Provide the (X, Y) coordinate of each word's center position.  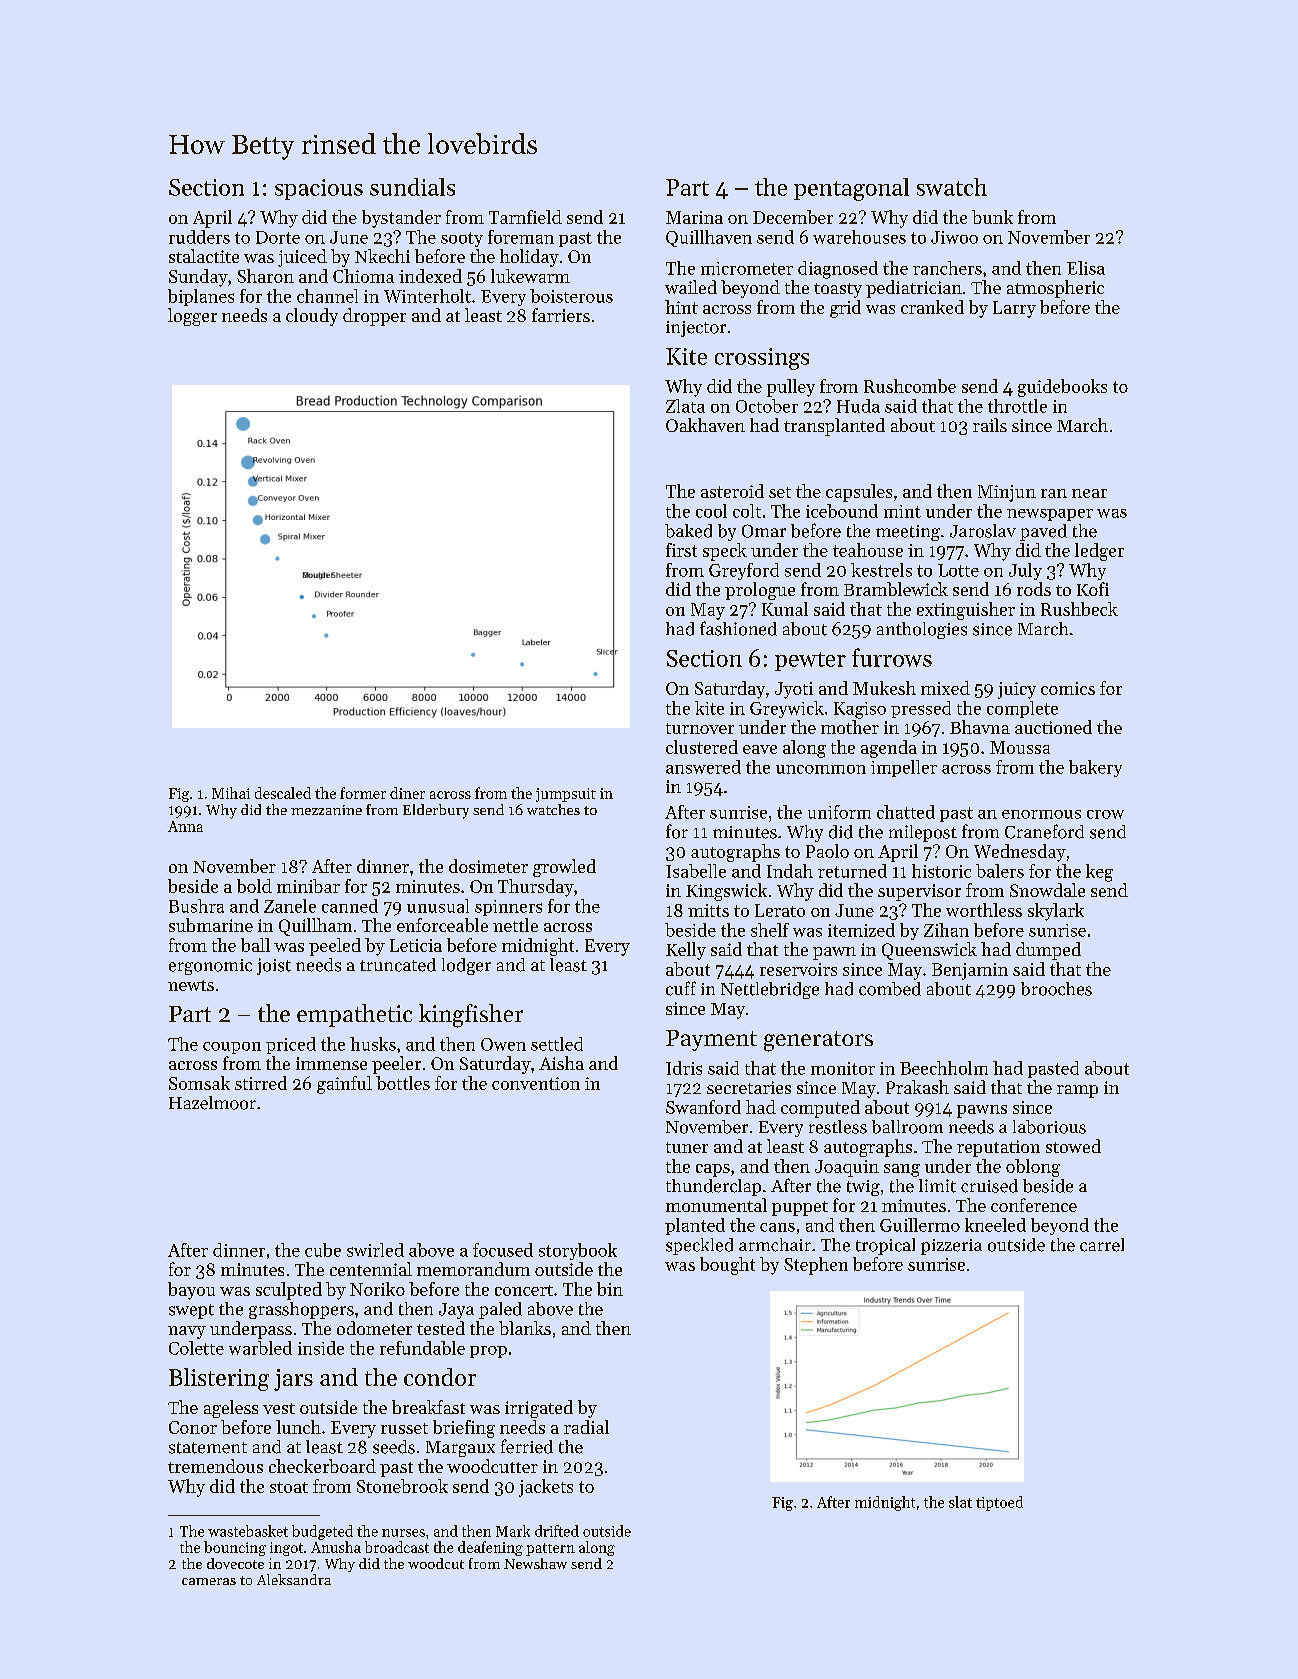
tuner (687, 1147)
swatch (952, 187)
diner (407, 793)
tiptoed (999, 1503)
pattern (550, 1549)
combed (890, 989)
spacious (319, 189)
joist (274, 966)
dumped (1048, 951)
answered (703, 767)
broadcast (397, 1547)
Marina (694, 217)
